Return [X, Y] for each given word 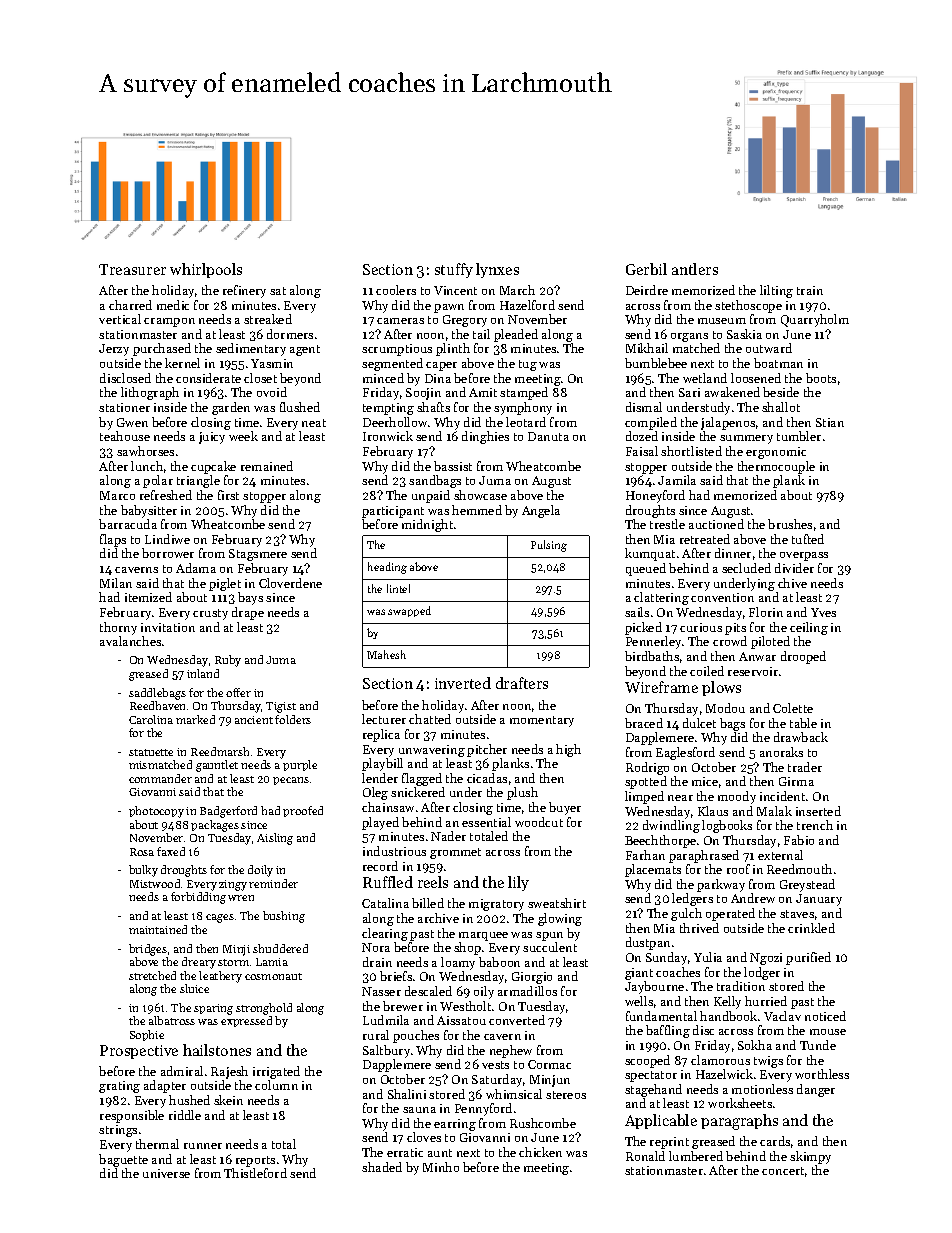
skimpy [810, 1157]
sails [637, 612]
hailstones [217, 1050]
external [780, 855]
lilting [776, 291]
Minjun [550, 1081]
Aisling [275, 839]
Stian [830, 422]
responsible [132, 1116]
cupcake [213, 467]
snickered [418, 792]
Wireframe [661, 687]
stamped [524, 393]
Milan [116, 583]
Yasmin [272, 363]
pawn [449, 308]
